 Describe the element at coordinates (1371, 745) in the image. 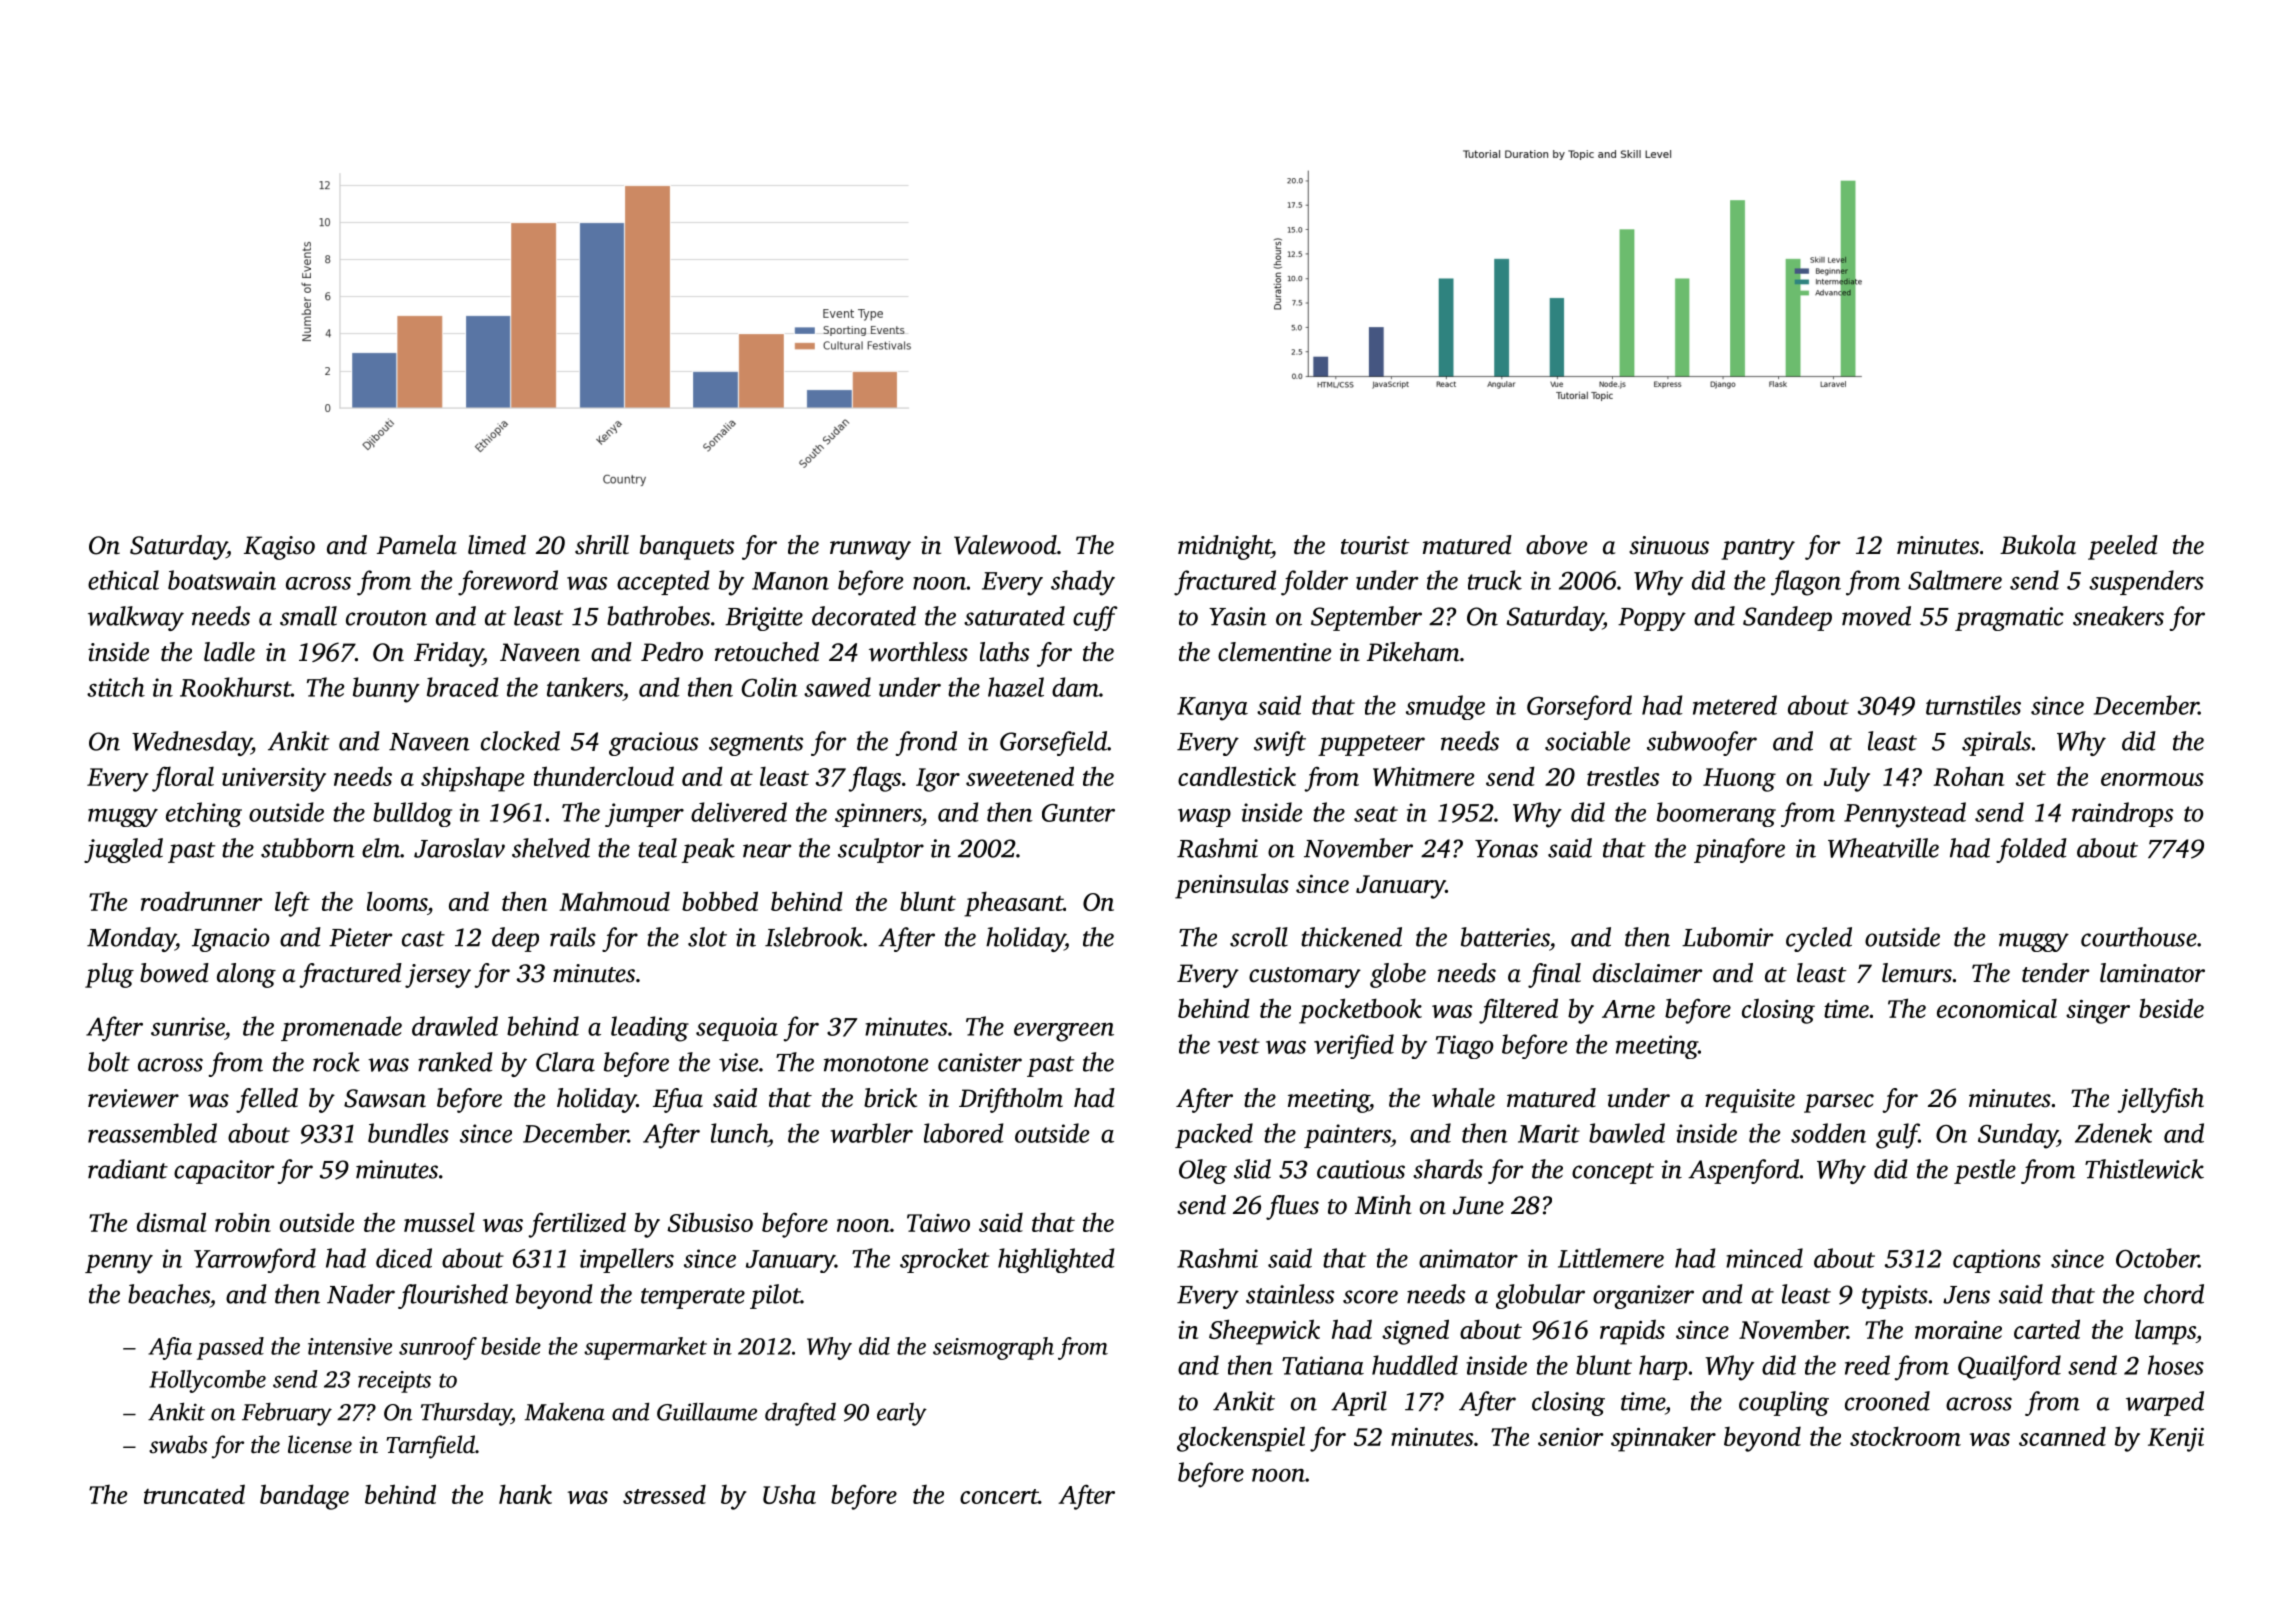

I see `puppeteer` at that location.
